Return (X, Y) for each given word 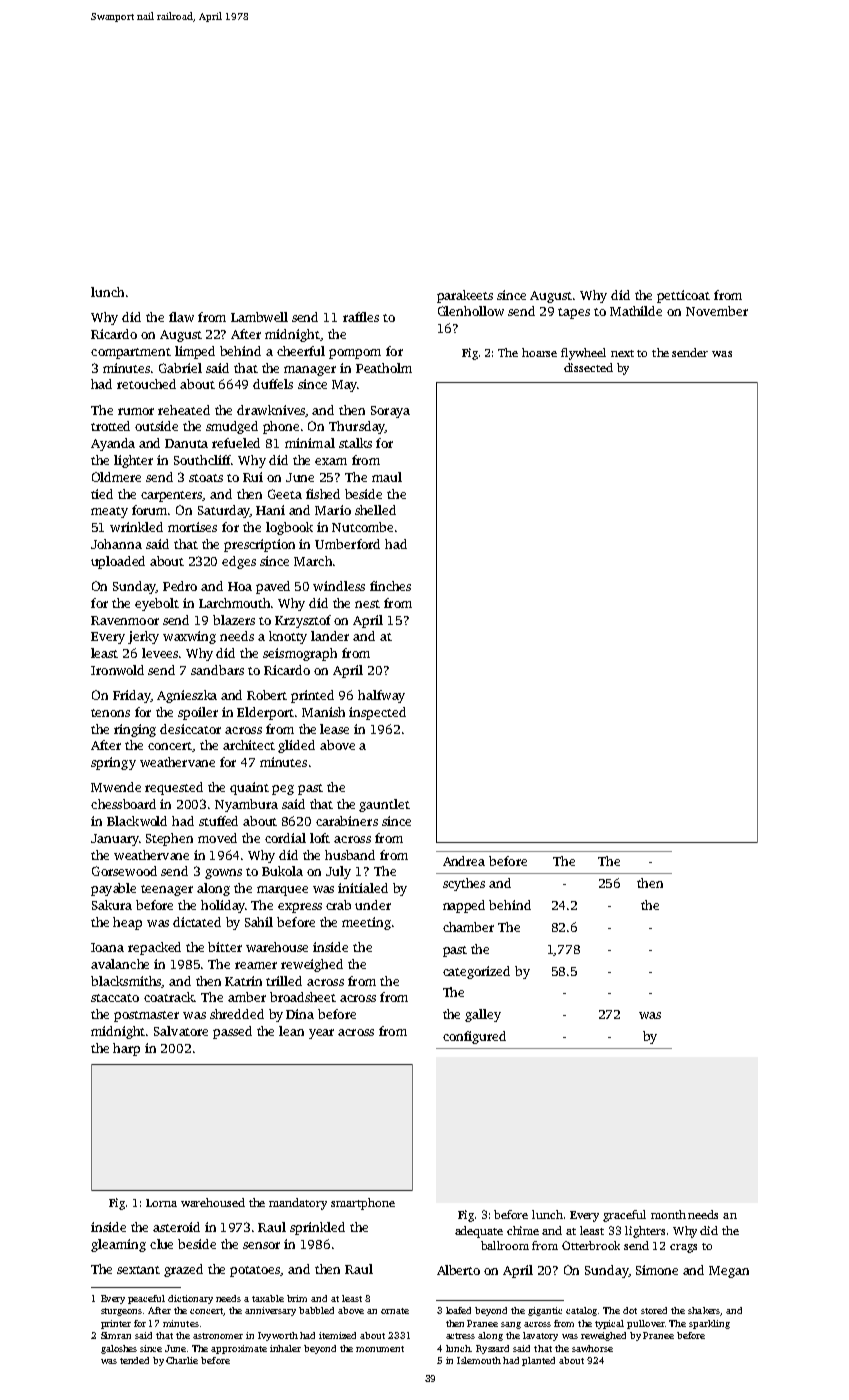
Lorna (161, 1203)
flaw (181, 317)
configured (474, 1037)
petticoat (683, 296)
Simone (657, 1270)
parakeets (465, 296)
